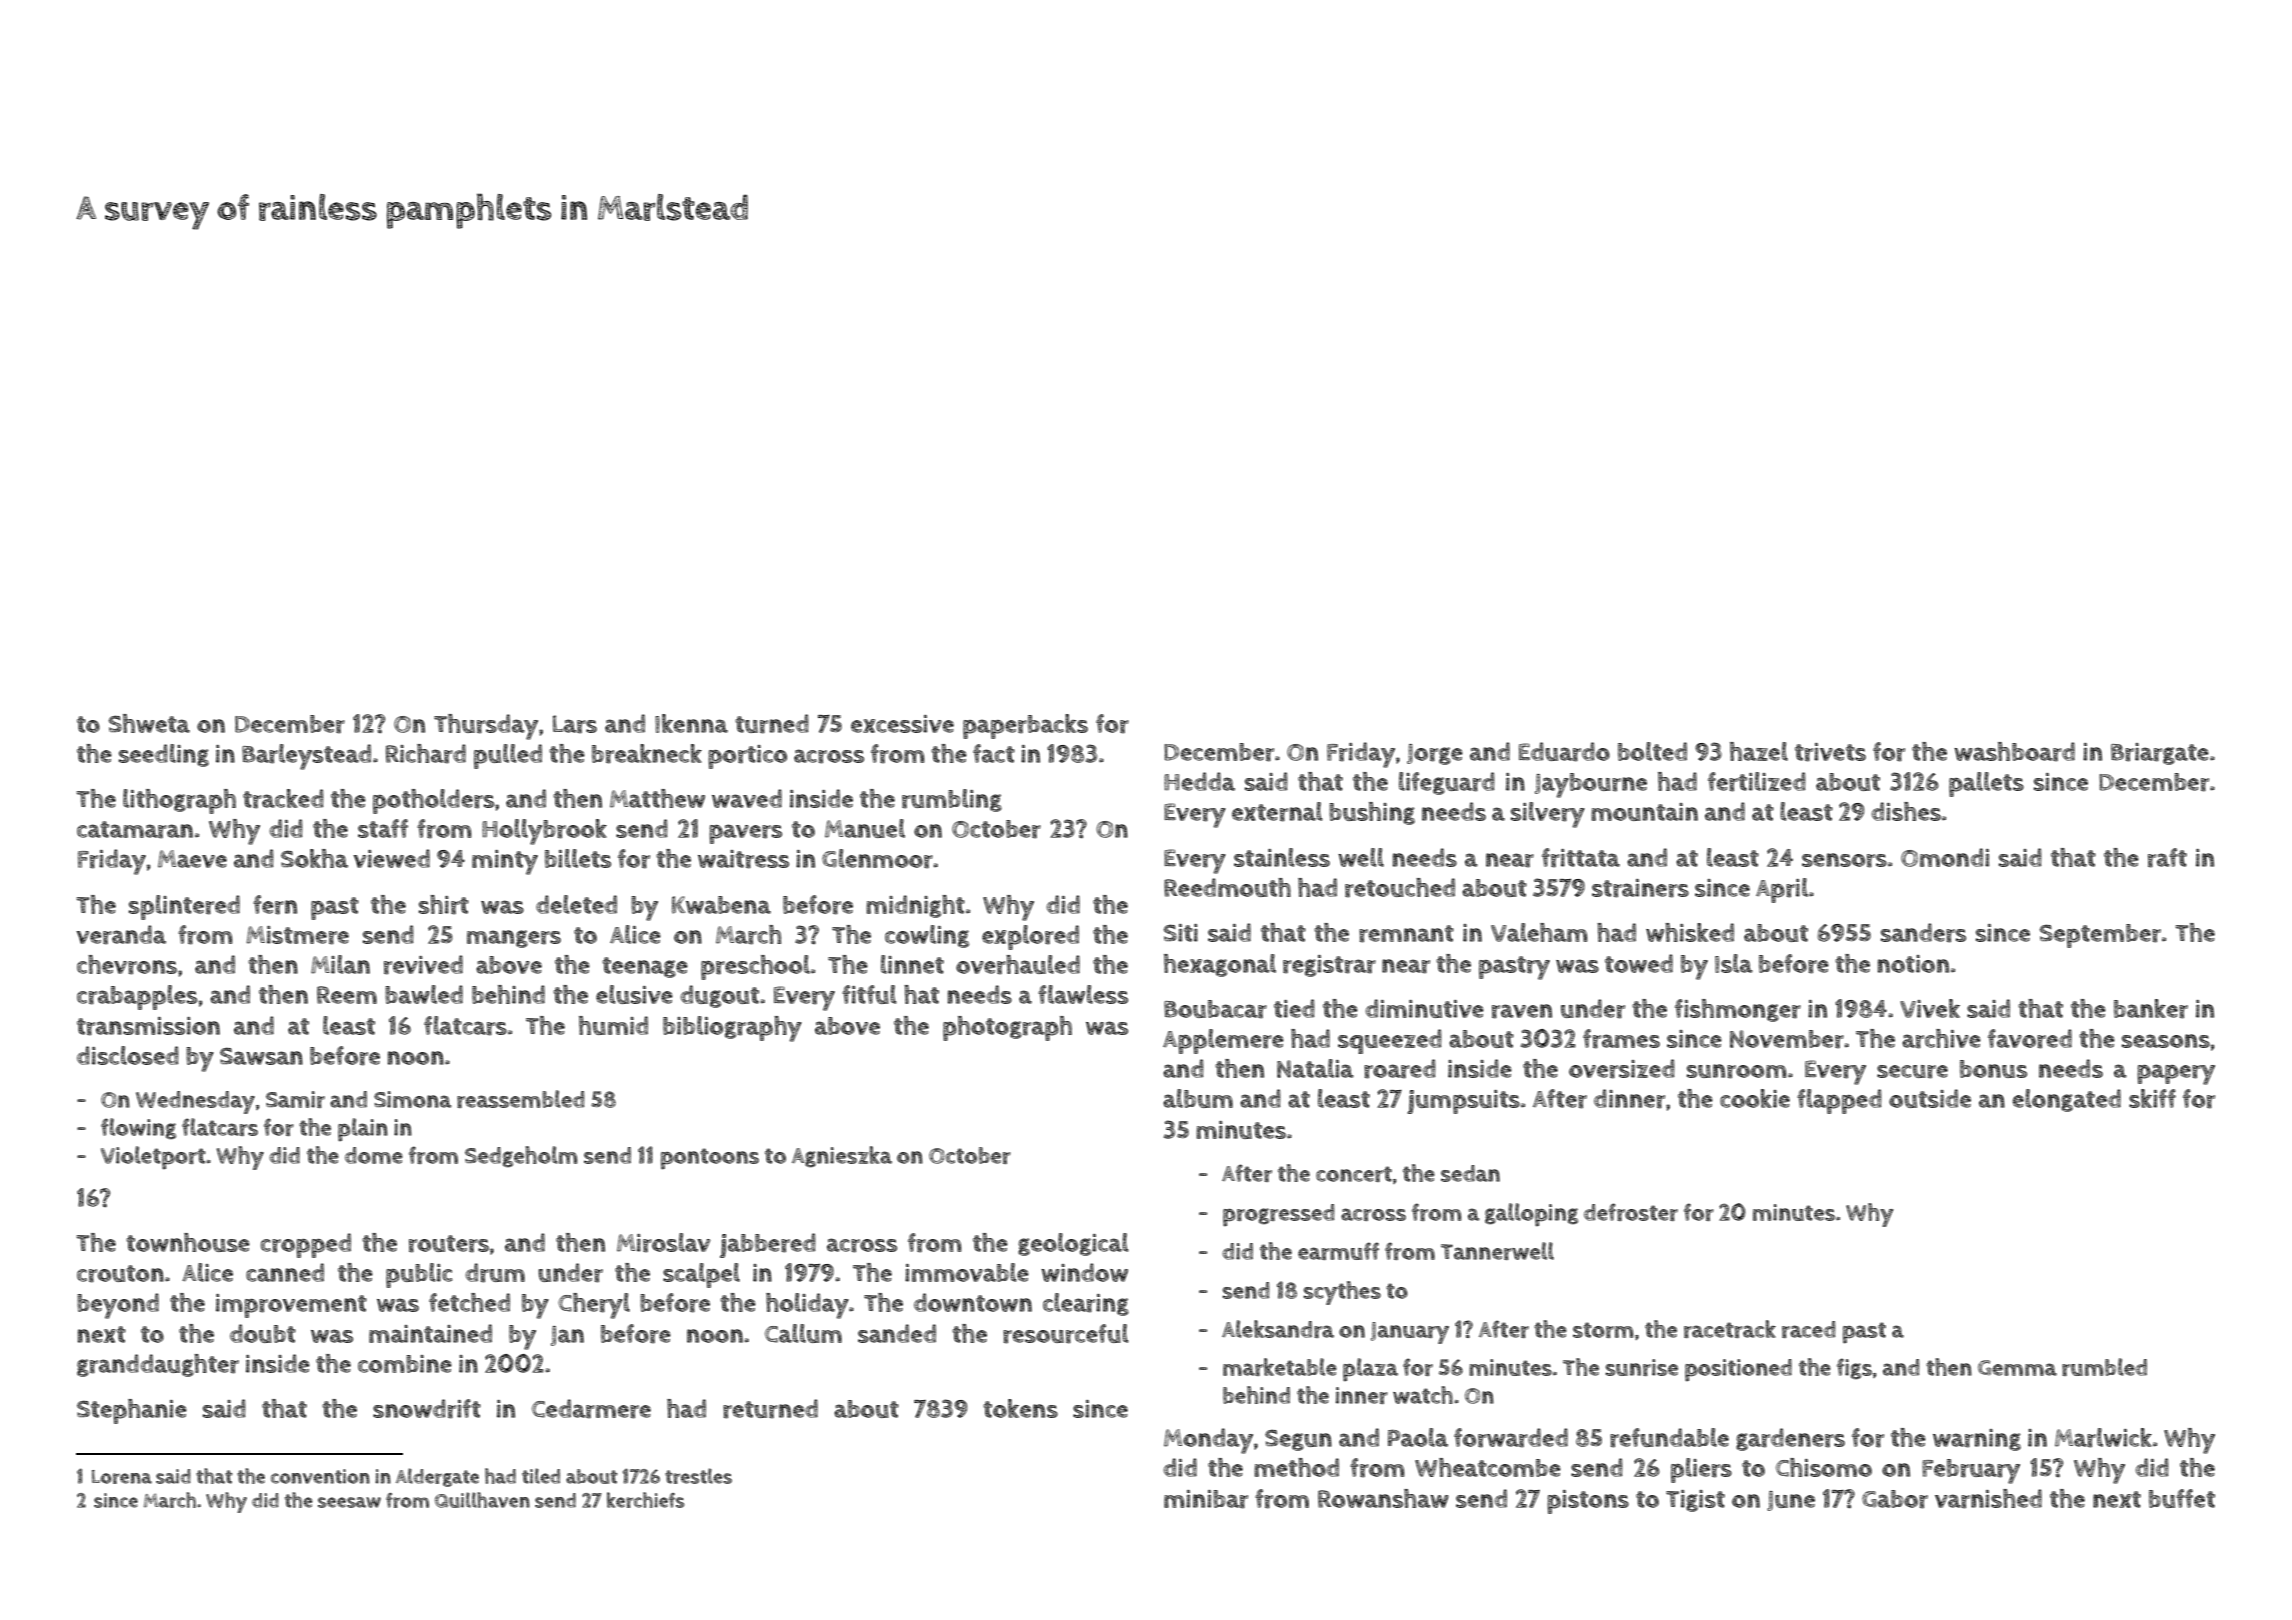 Image resolution: width=2292 pixels, height=1620 pixels. I want to click on granddaughter, so click(158, 1365).
